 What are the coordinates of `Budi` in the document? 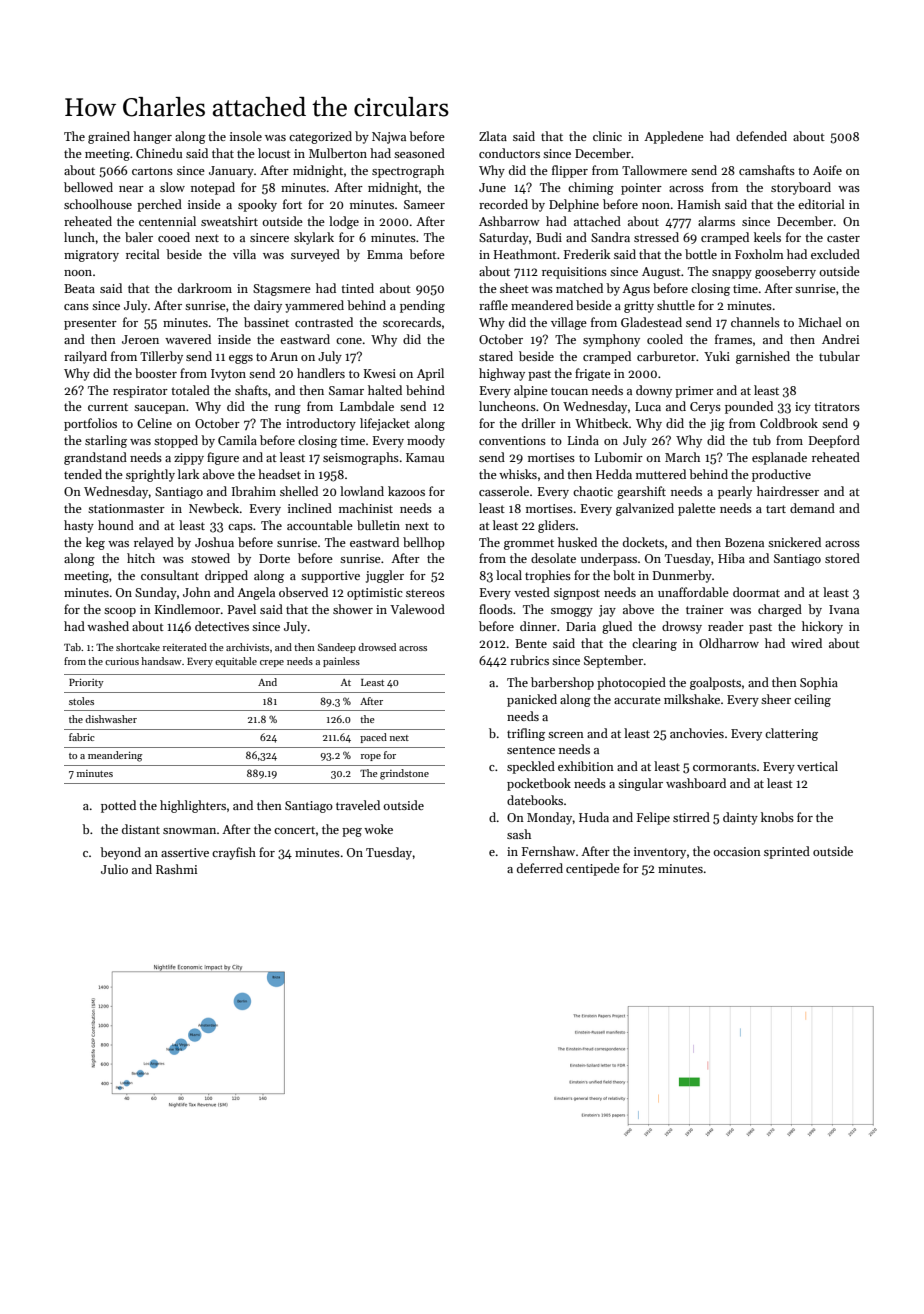 It's located at (549, 237).
